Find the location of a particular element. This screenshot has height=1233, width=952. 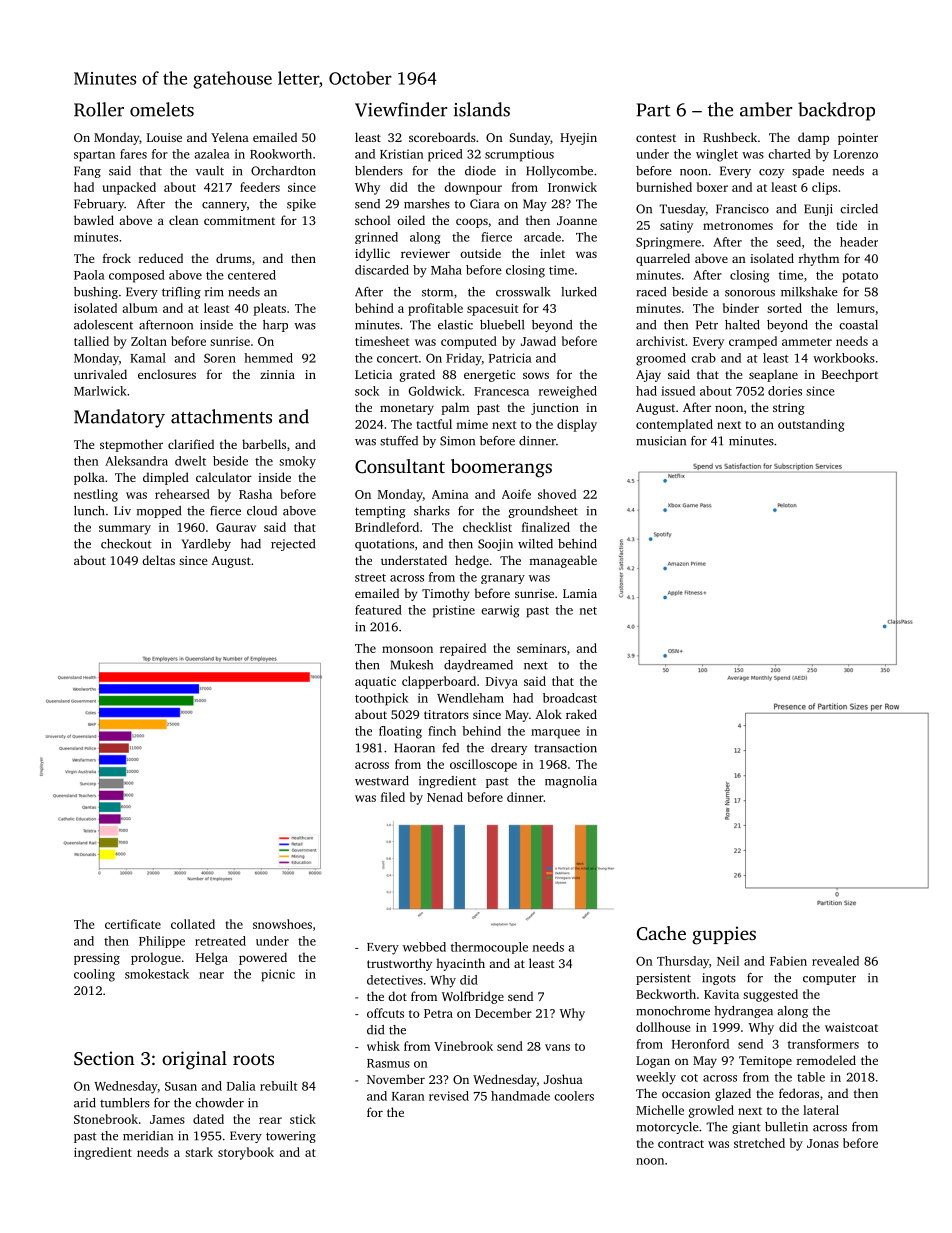

amber is located at coordinates (766, 109).
